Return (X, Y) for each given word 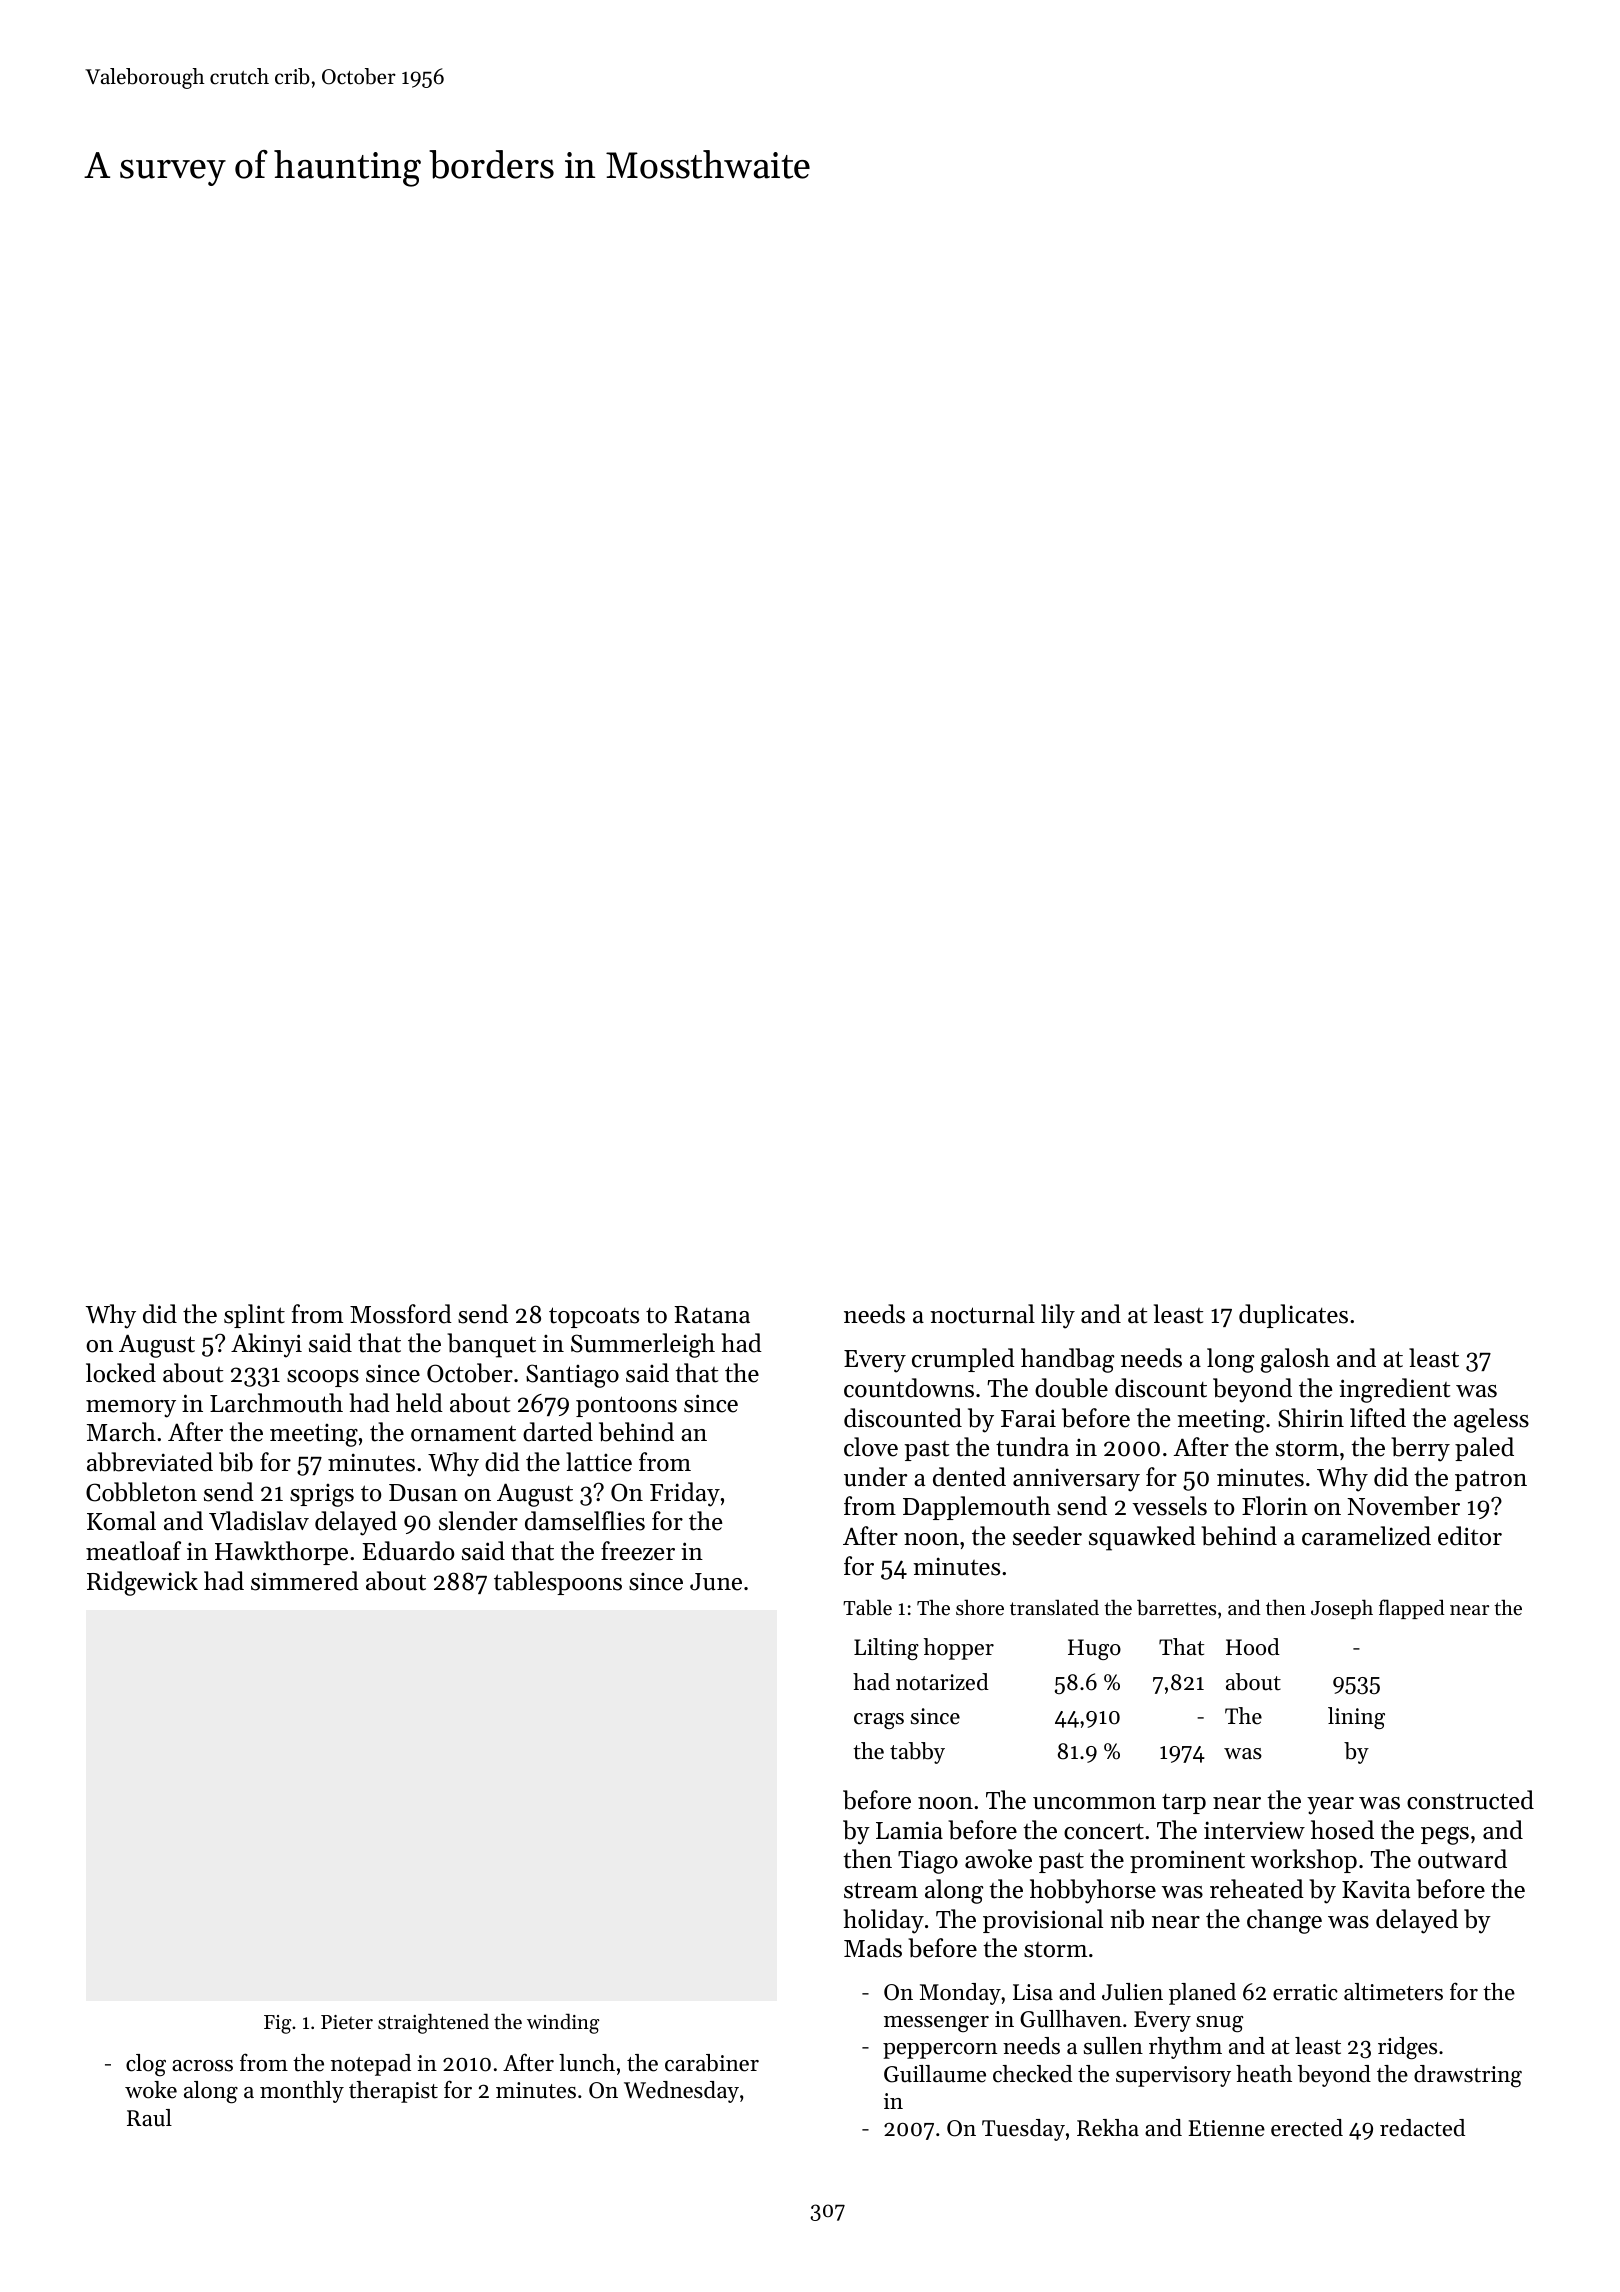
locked (121, 1373)
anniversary (1076, 1480)
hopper (959, 1649)
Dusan (423, 1493)
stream (881, 1890)
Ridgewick (142, 1583)
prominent (1187, 1861)
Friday (685, 1494)
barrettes (1176, 1607)
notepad (371, 2065)
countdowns (909, 1388)
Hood (1253, 1647)
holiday (884, 1921)
